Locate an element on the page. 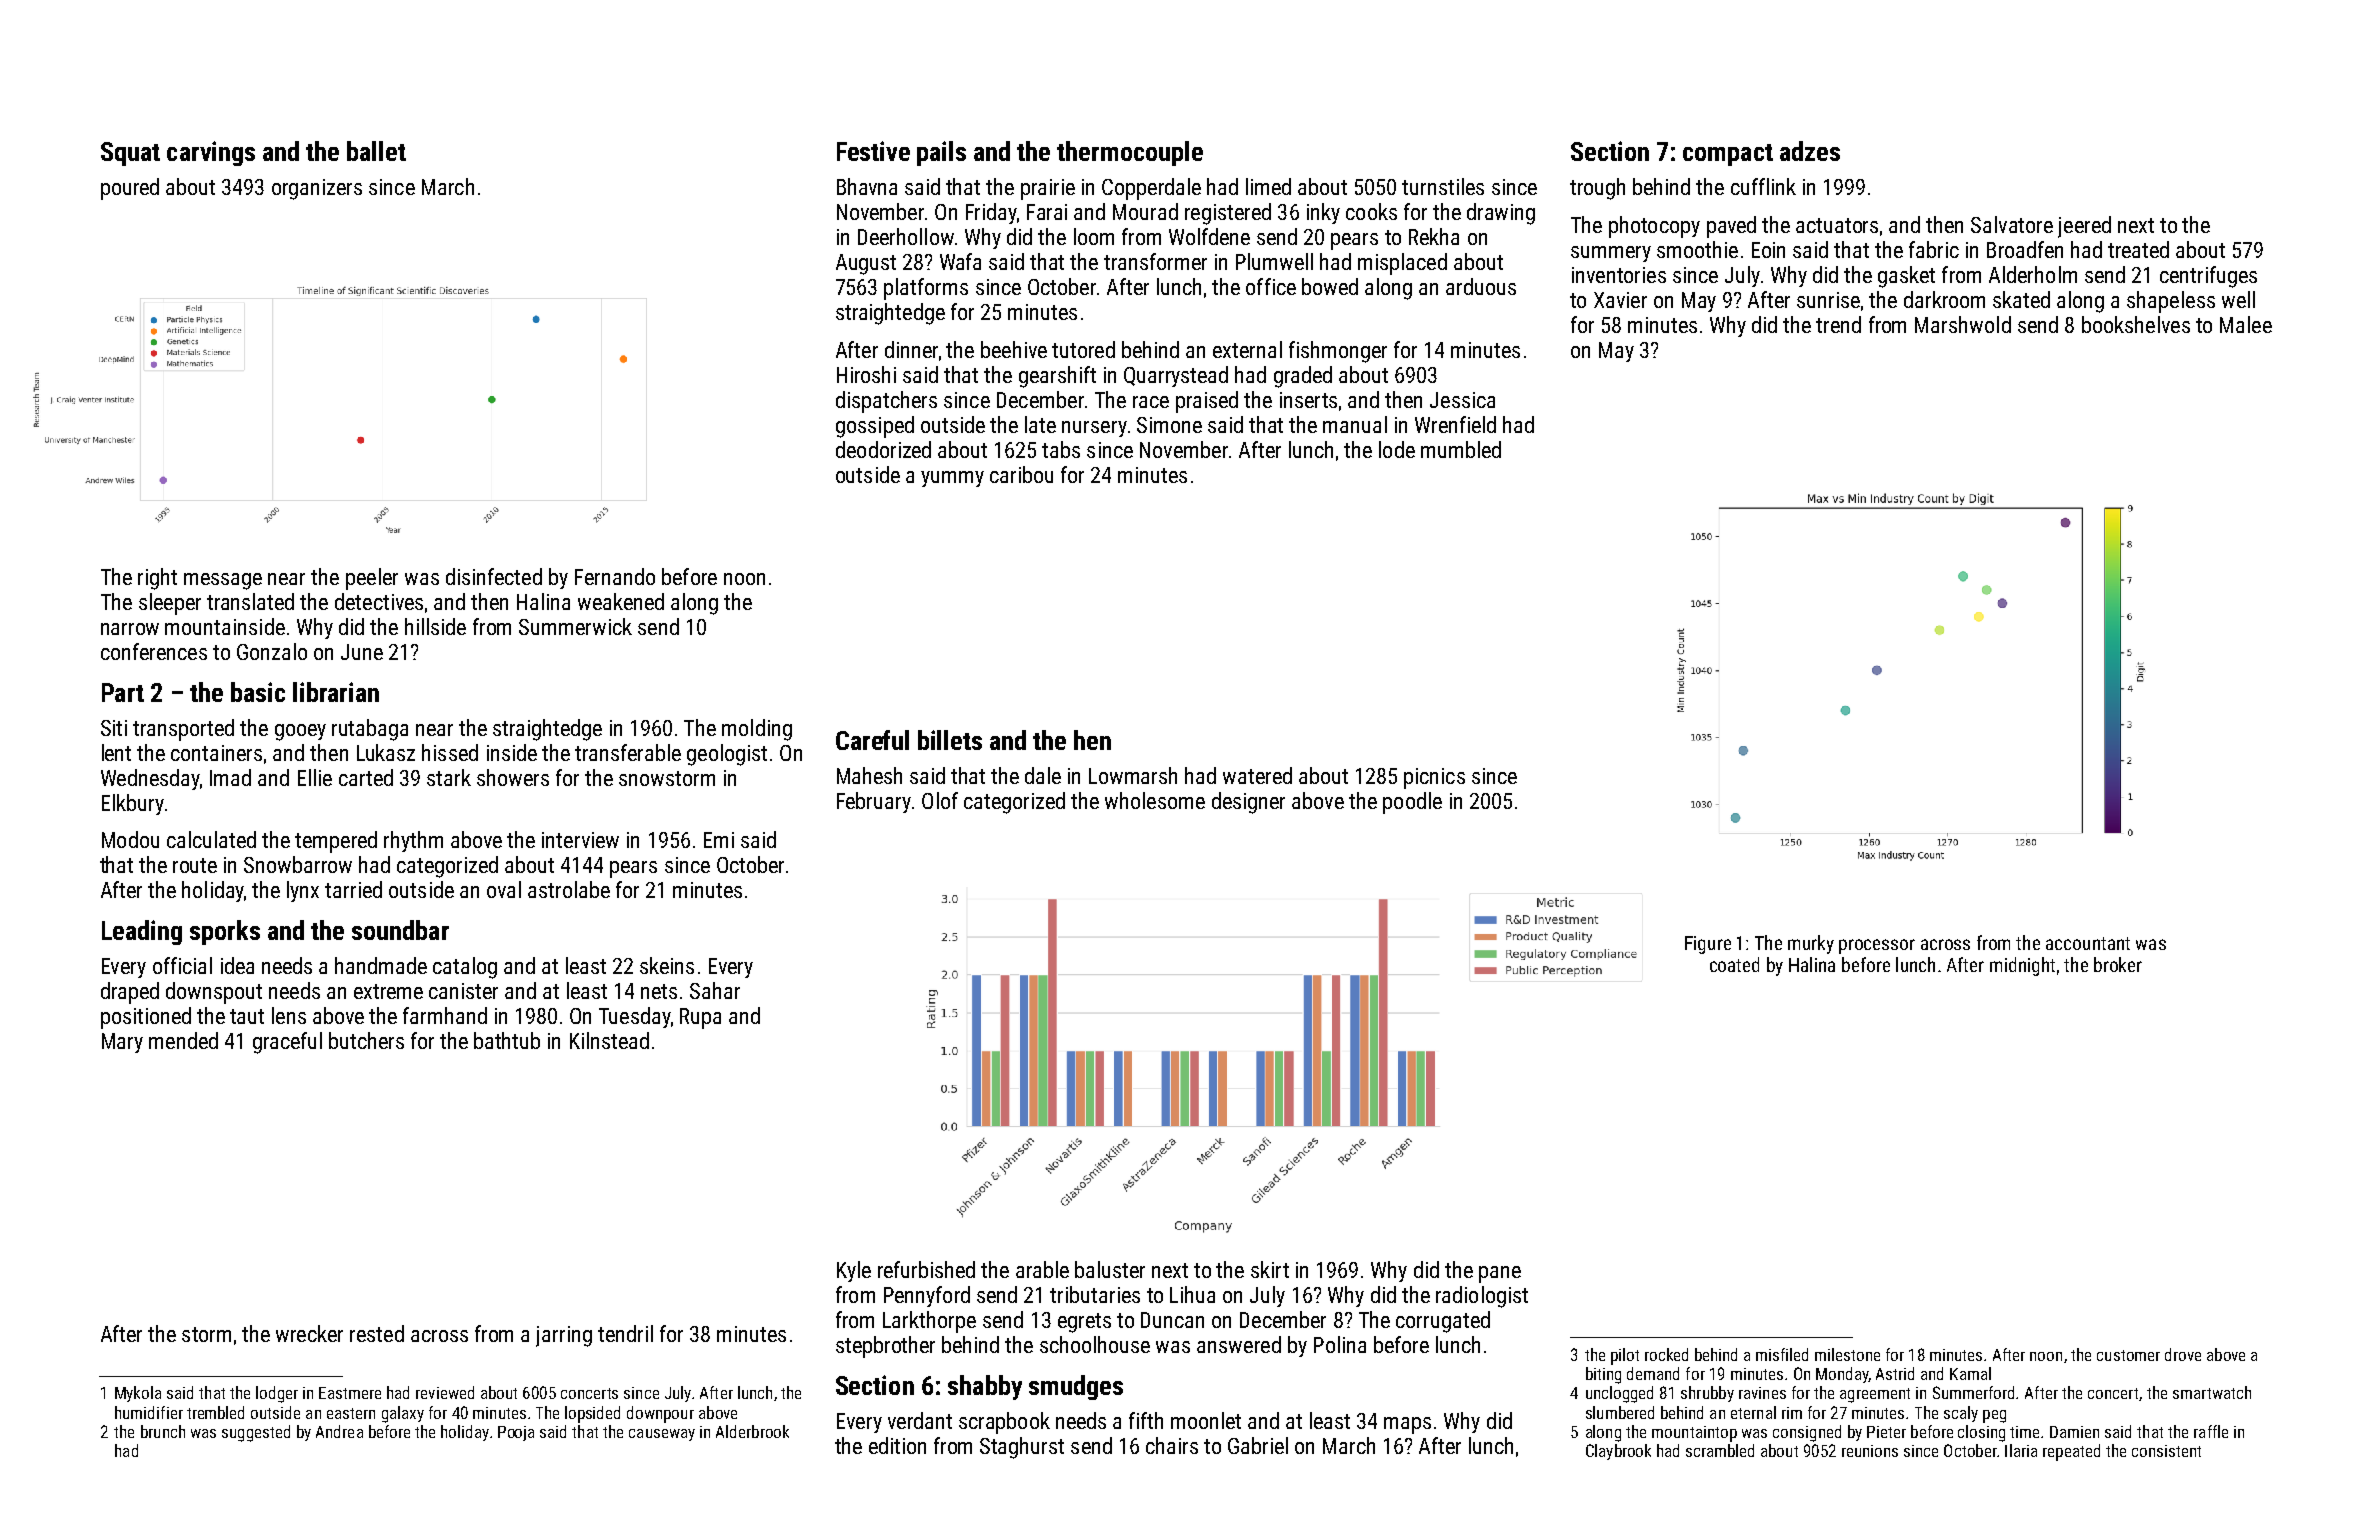 This document has width=2380, height=1540. consistent is located at coordinates (2166, 1451).
